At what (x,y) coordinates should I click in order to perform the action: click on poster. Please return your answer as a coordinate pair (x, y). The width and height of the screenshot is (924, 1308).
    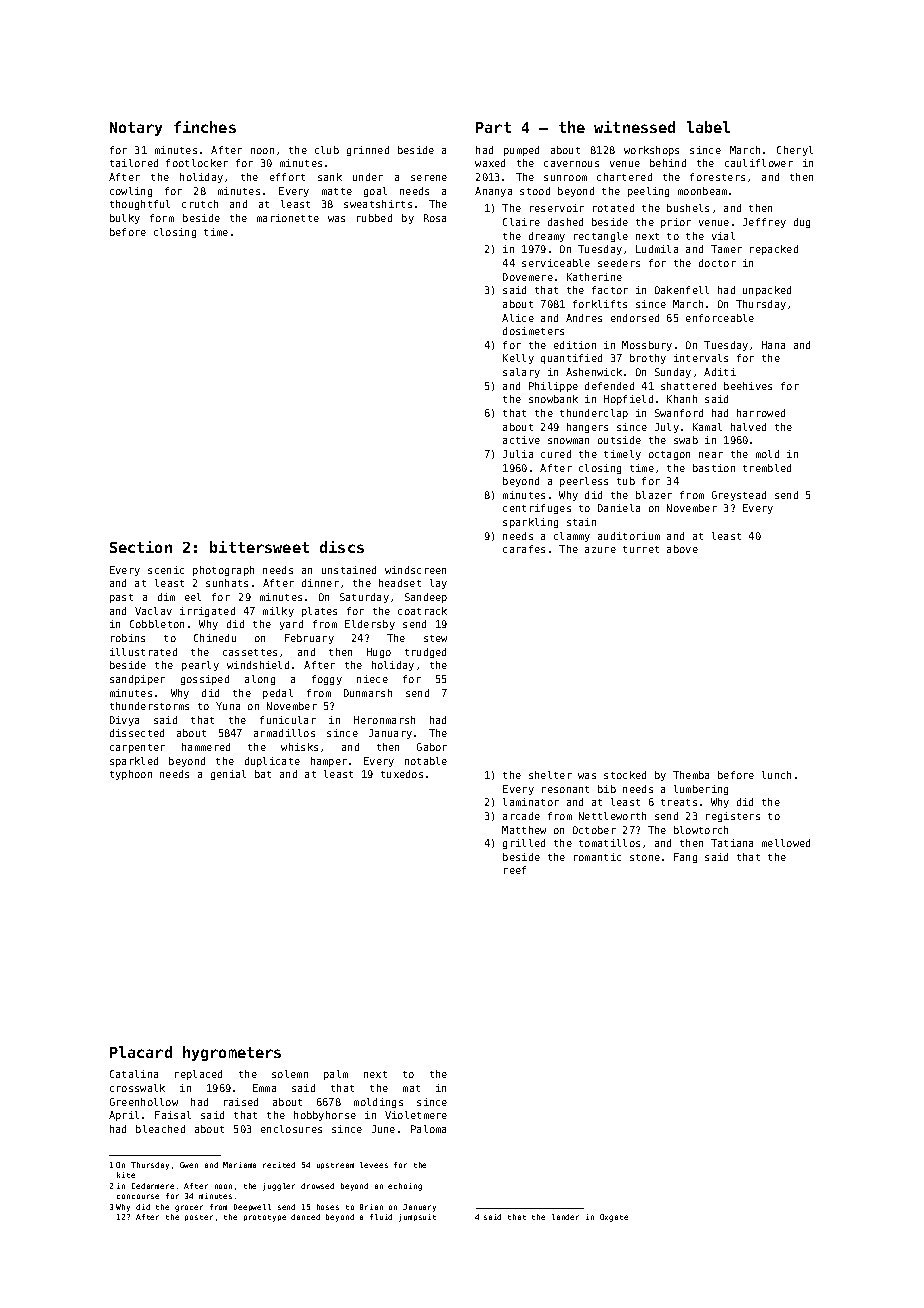
    Looking at the image, I should click on (199, 1218).
